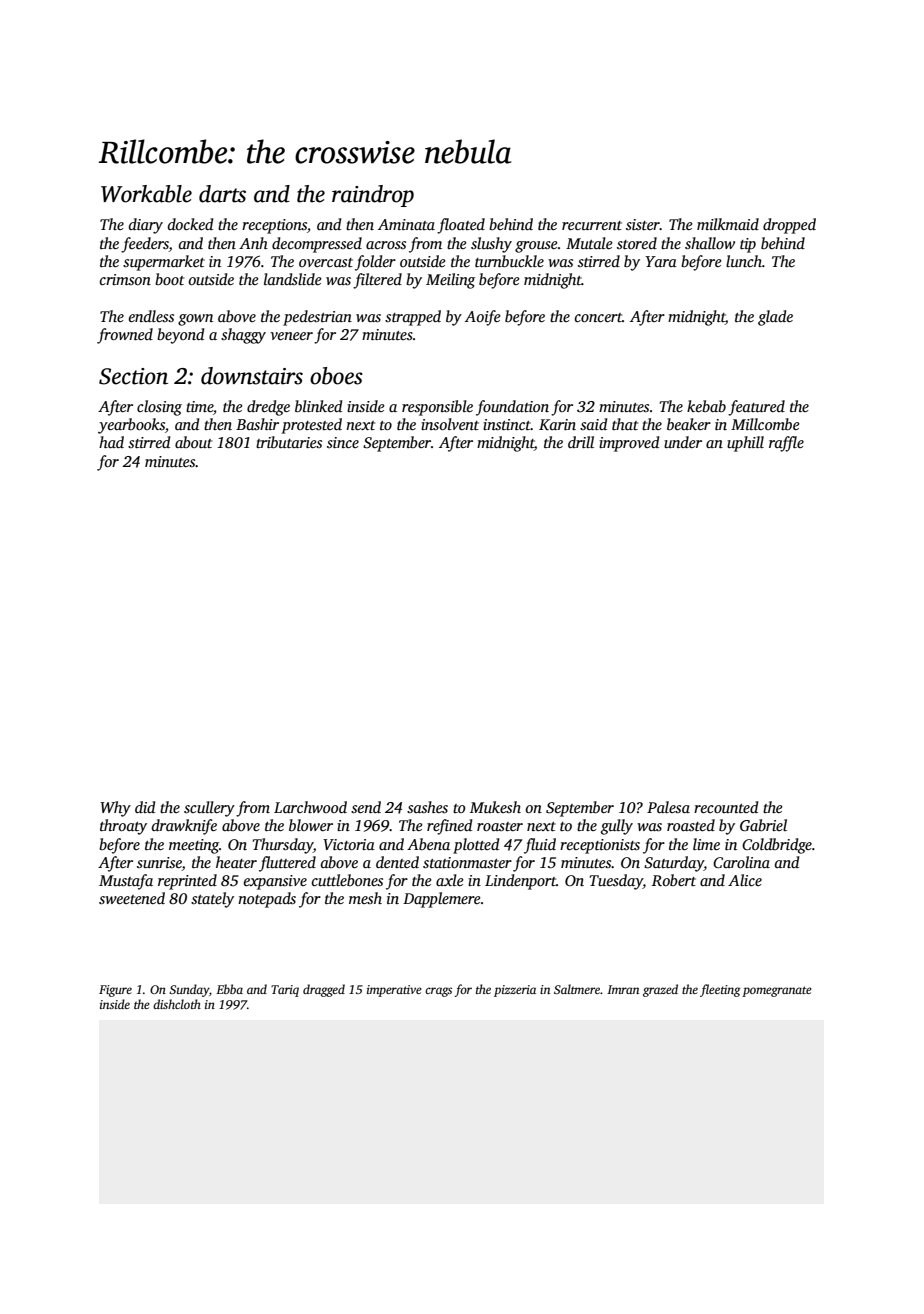 The width and height of the screenshot is (924, 1314). What do you see at coordinates (668, 807) in the screenshot?
I see `Palesa` at bounding box center [668, 807].
